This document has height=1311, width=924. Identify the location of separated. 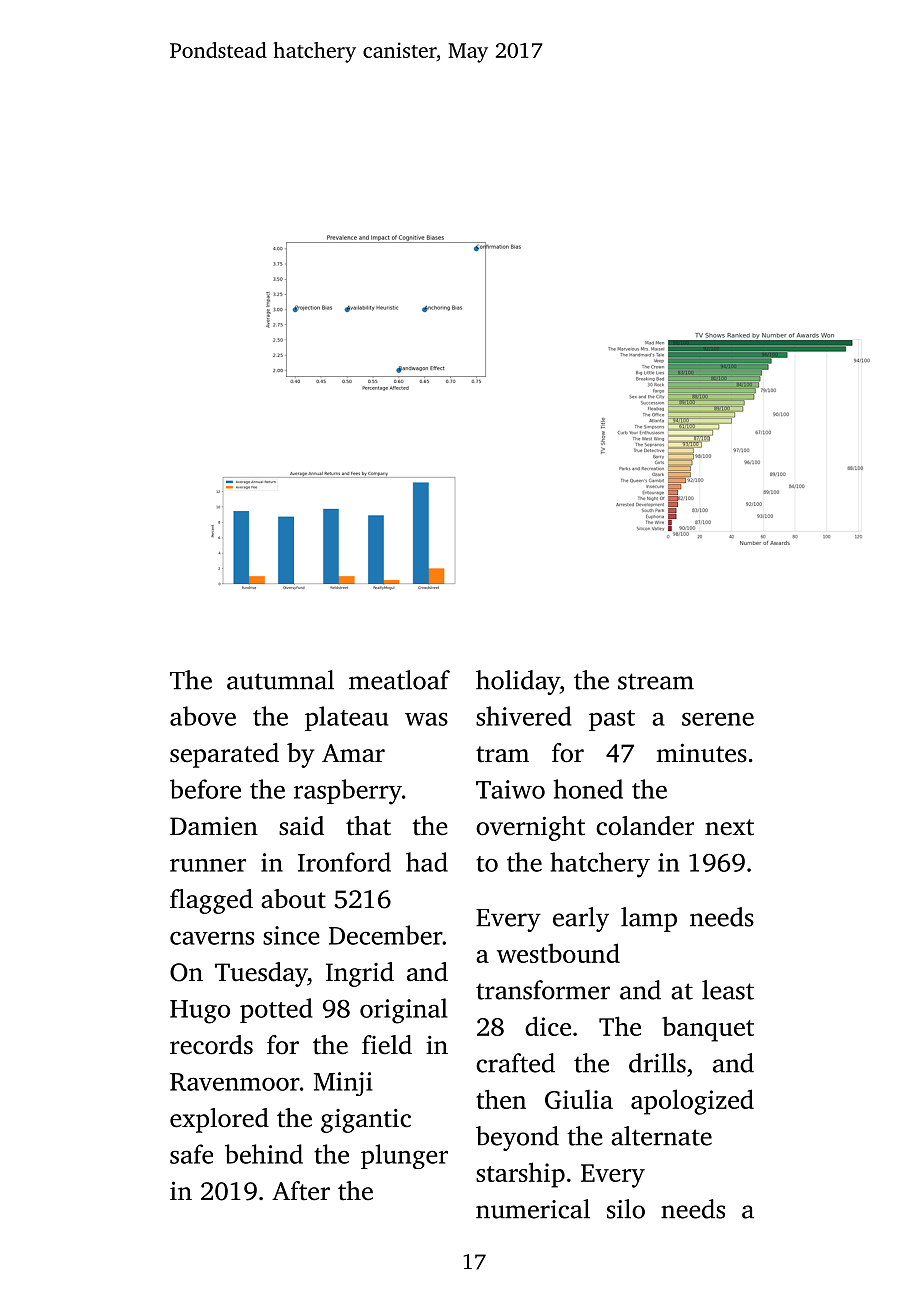
(224, 755).
